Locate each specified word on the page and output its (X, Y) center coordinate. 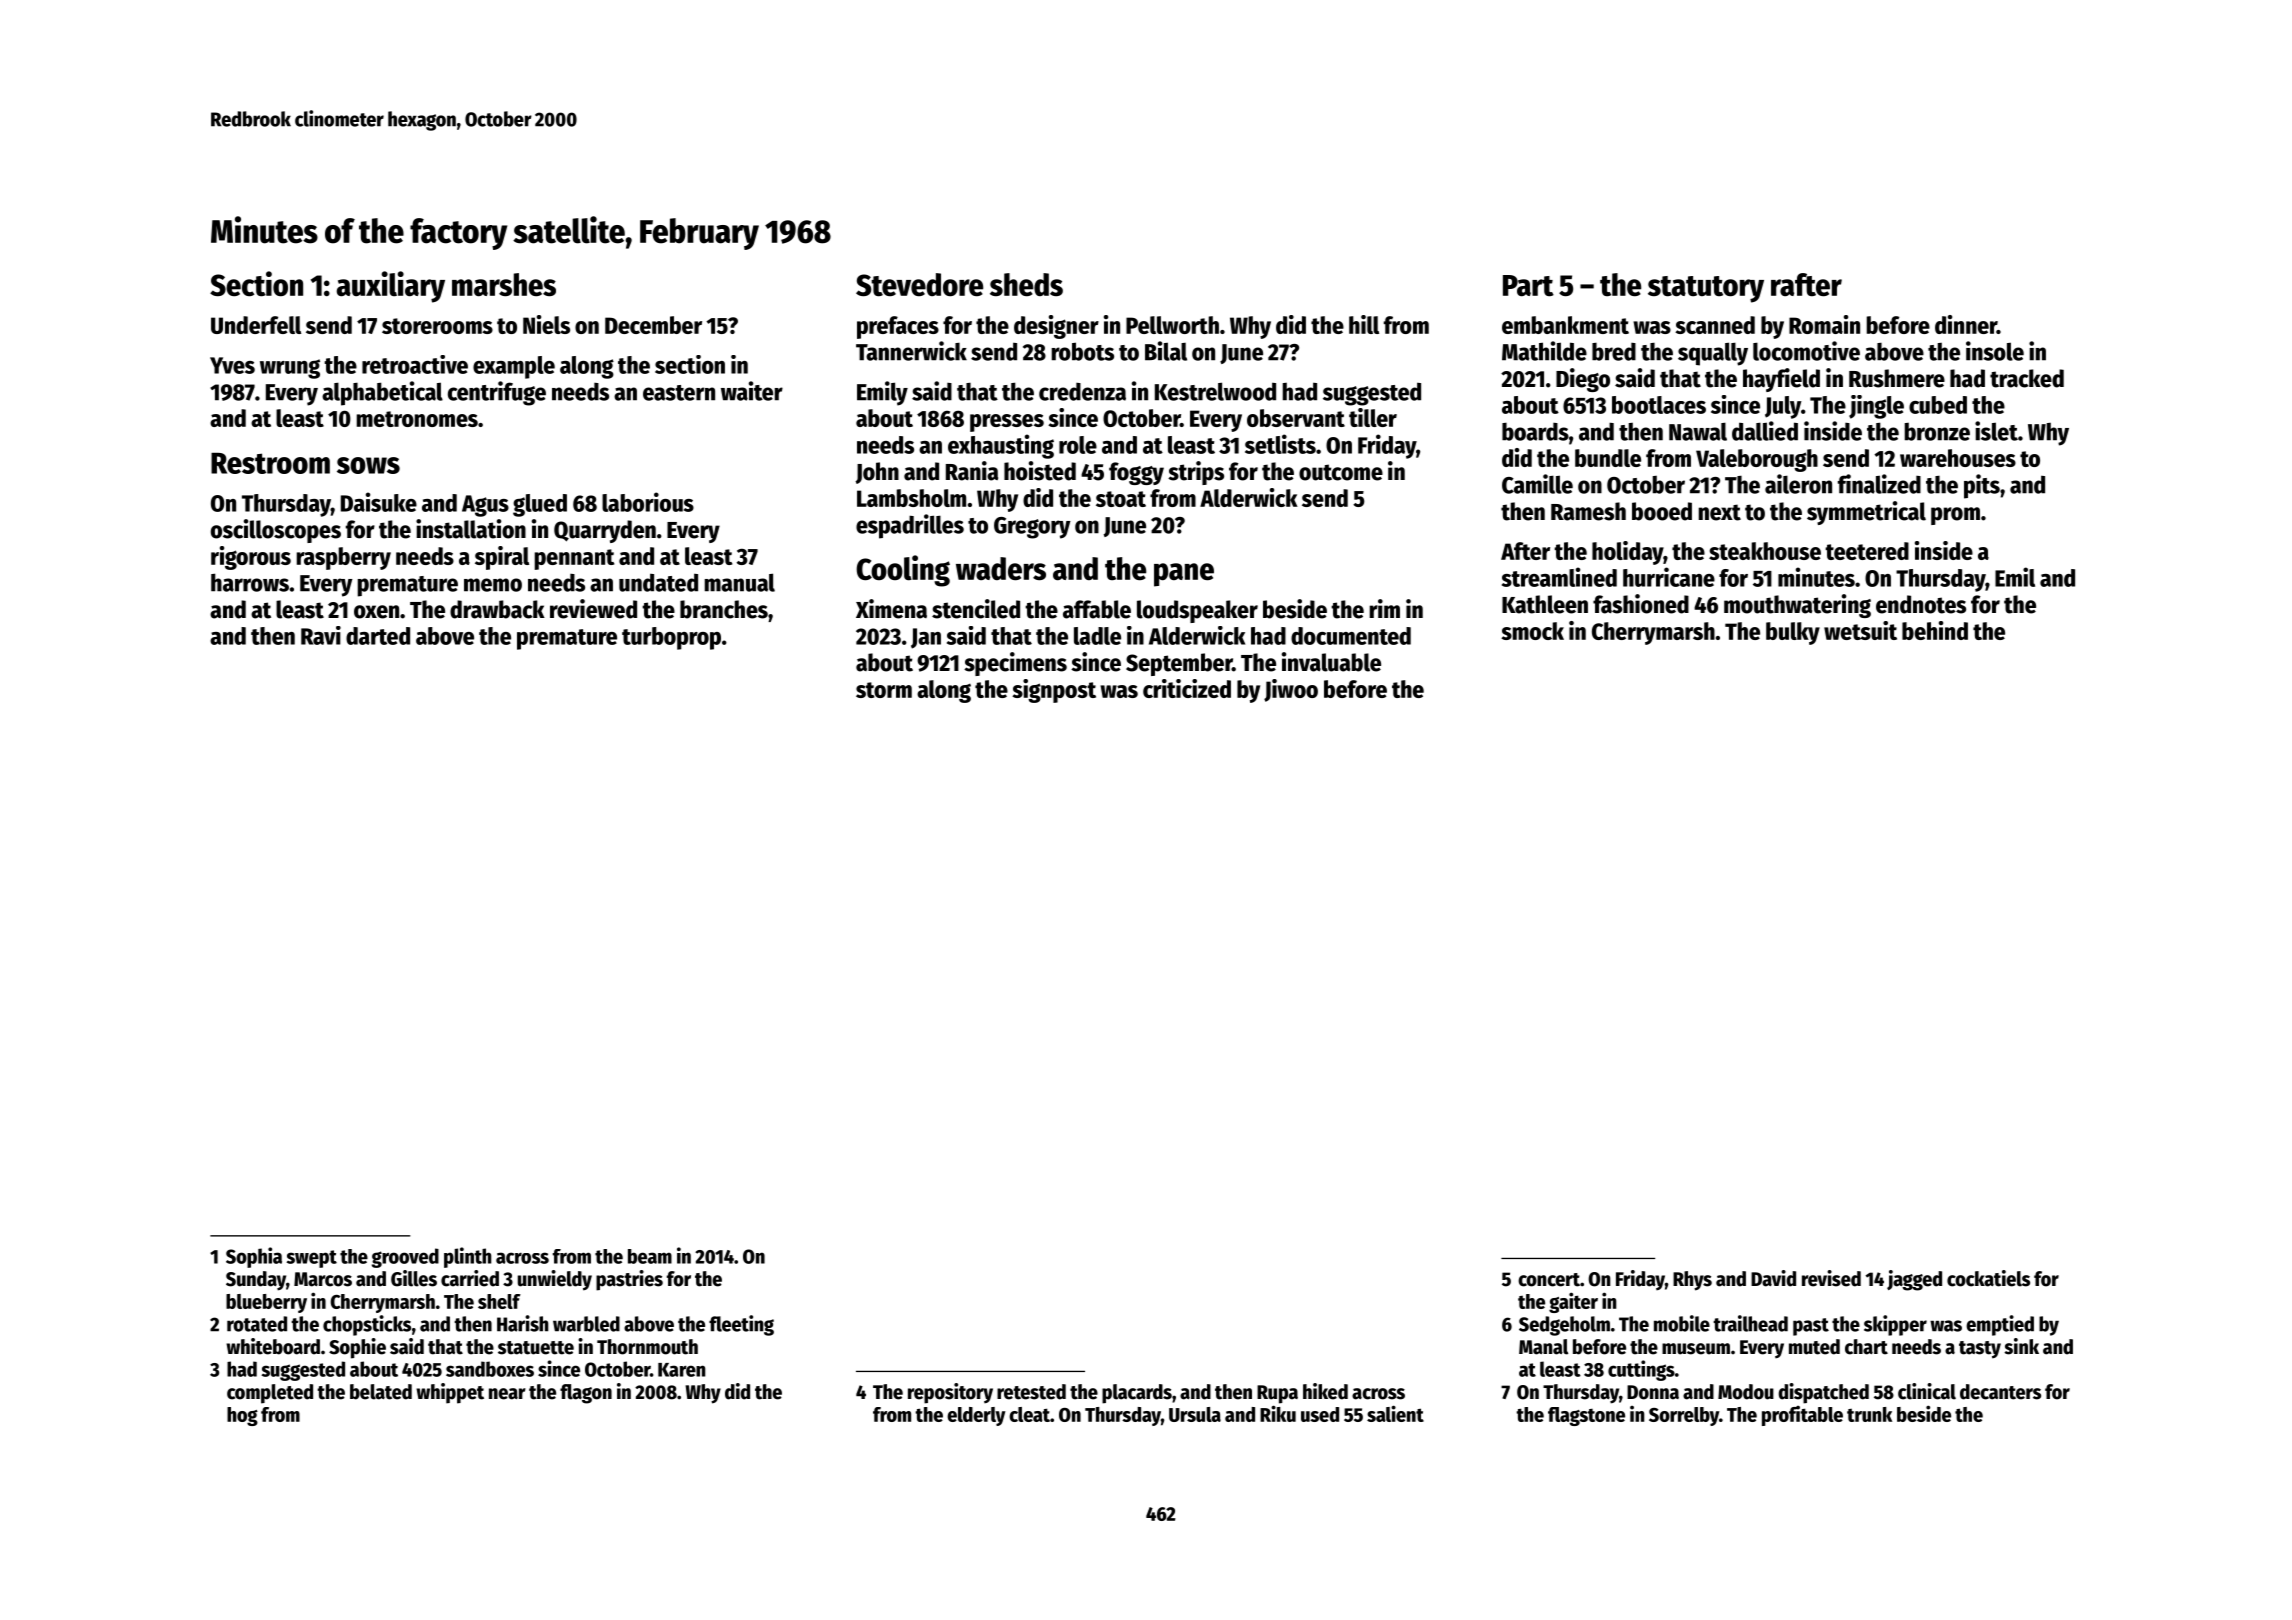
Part (1528, 286)
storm (884, 690)
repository (950, 1393)
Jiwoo (1291, 690)
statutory (1706, 289)
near (507, 1394)
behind (1935, 630)
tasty (1980, 1350)
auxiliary (391, 287)
